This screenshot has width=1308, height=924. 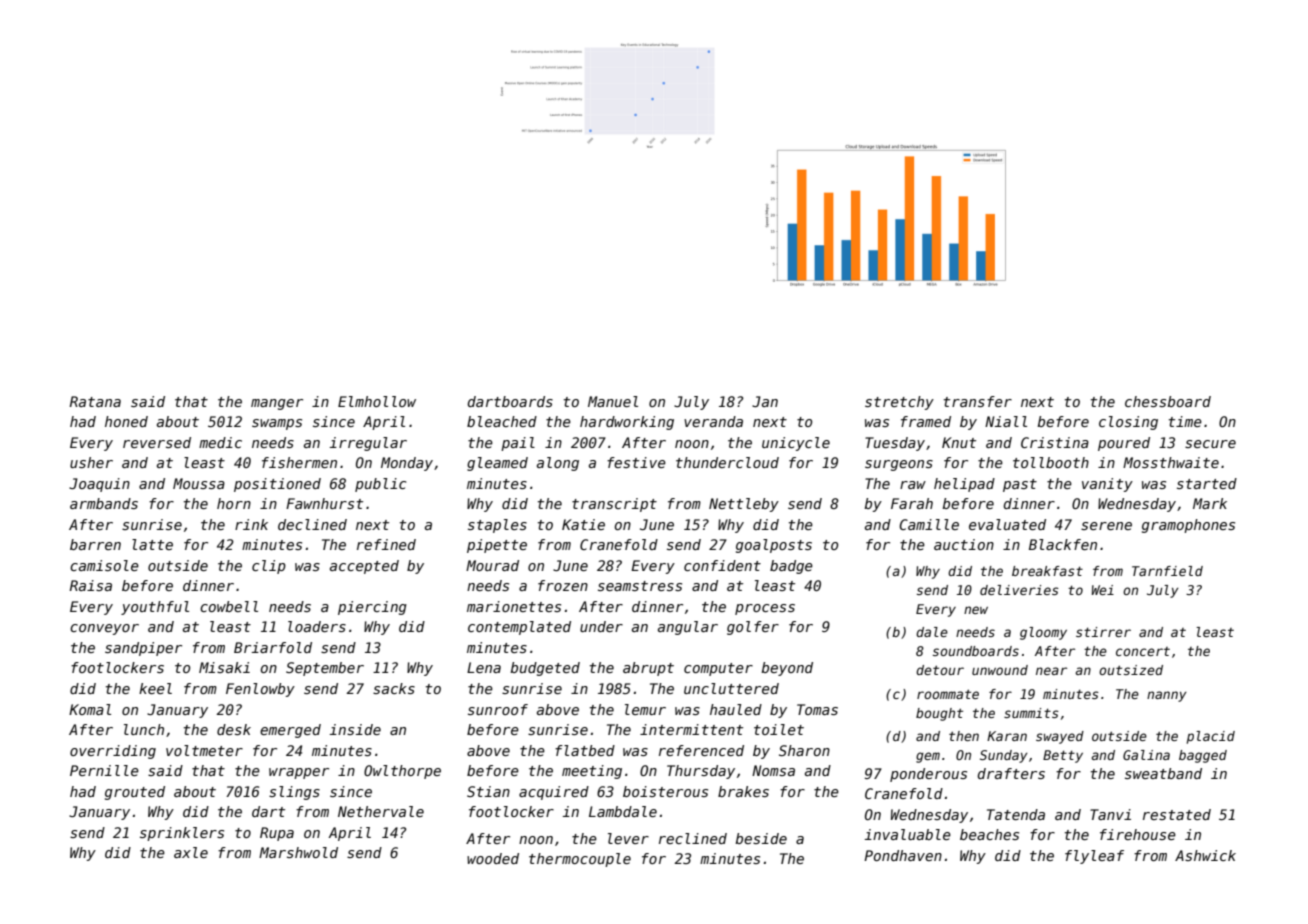 What do you see at coordinates (1103, 632) in the screenshot?
I see `stirrer` at bounding box center [1103, 632].
